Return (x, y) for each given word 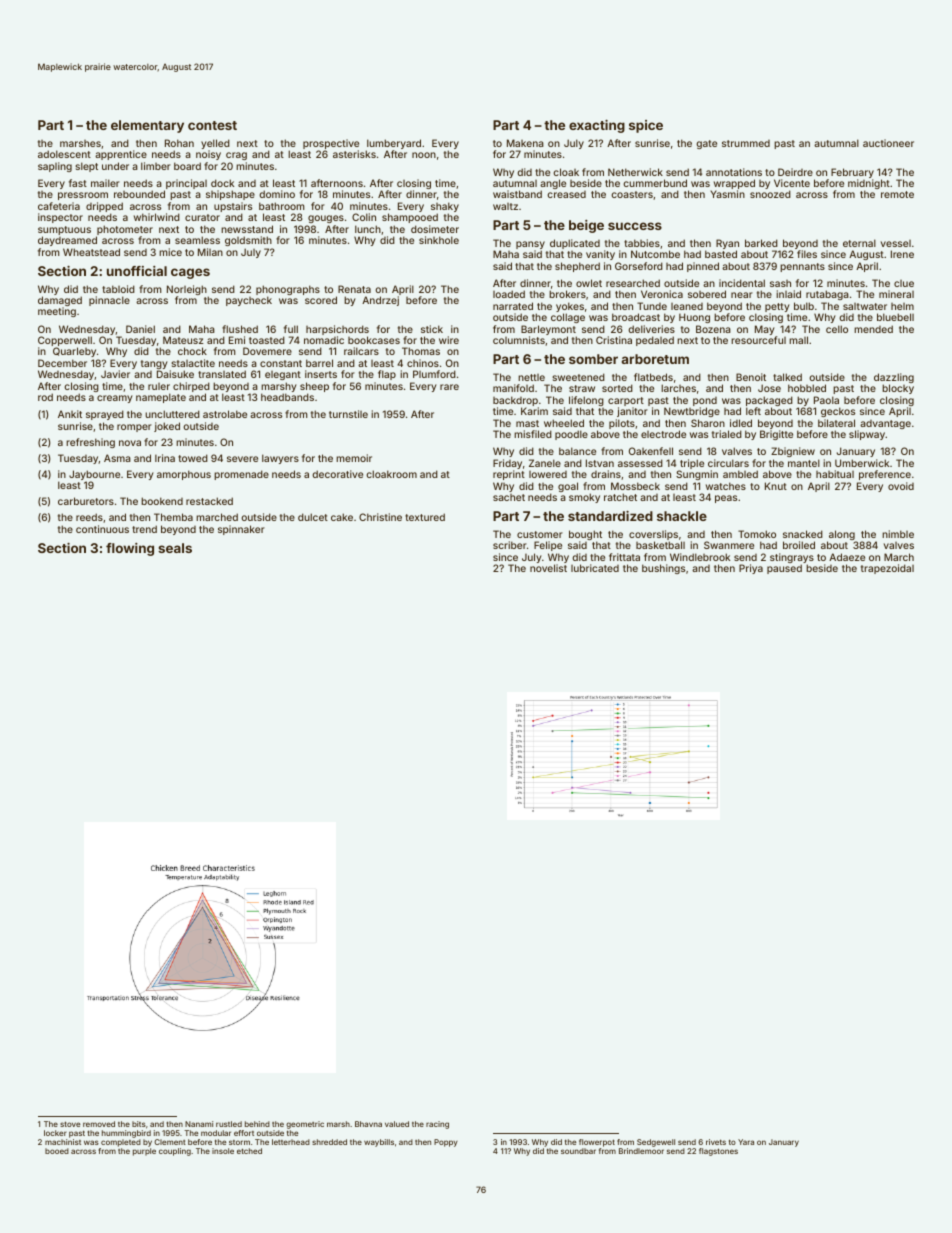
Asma (117, 458)
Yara (746, 1142)
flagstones (718, 1152)
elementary (147, 126)
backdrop (515, 401)
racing (437, 1125)
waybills (379, 1143)
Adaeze (847, 557)
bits (139, 1124)
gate (706, 144)
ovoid (901, 486)
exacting (597, 126)
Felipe (548, 546)
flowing (130, 549)
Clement (170, 1142)
